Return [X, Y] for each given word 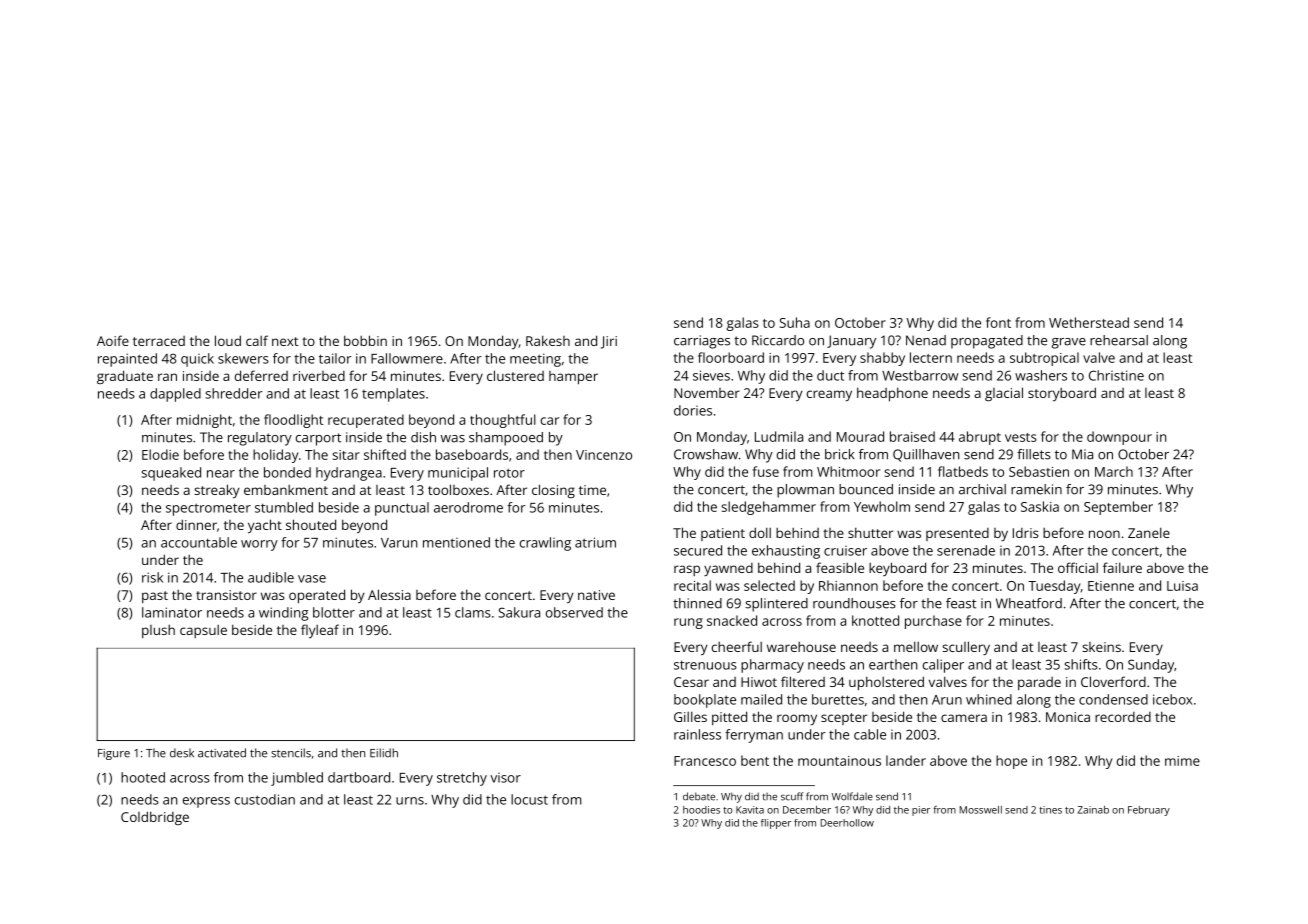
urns [410, 801]
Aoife [113, 340]
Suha [795, 322]
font [998, 322]
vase [312, 579]
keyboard [897, 569]
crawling [545, 544]
